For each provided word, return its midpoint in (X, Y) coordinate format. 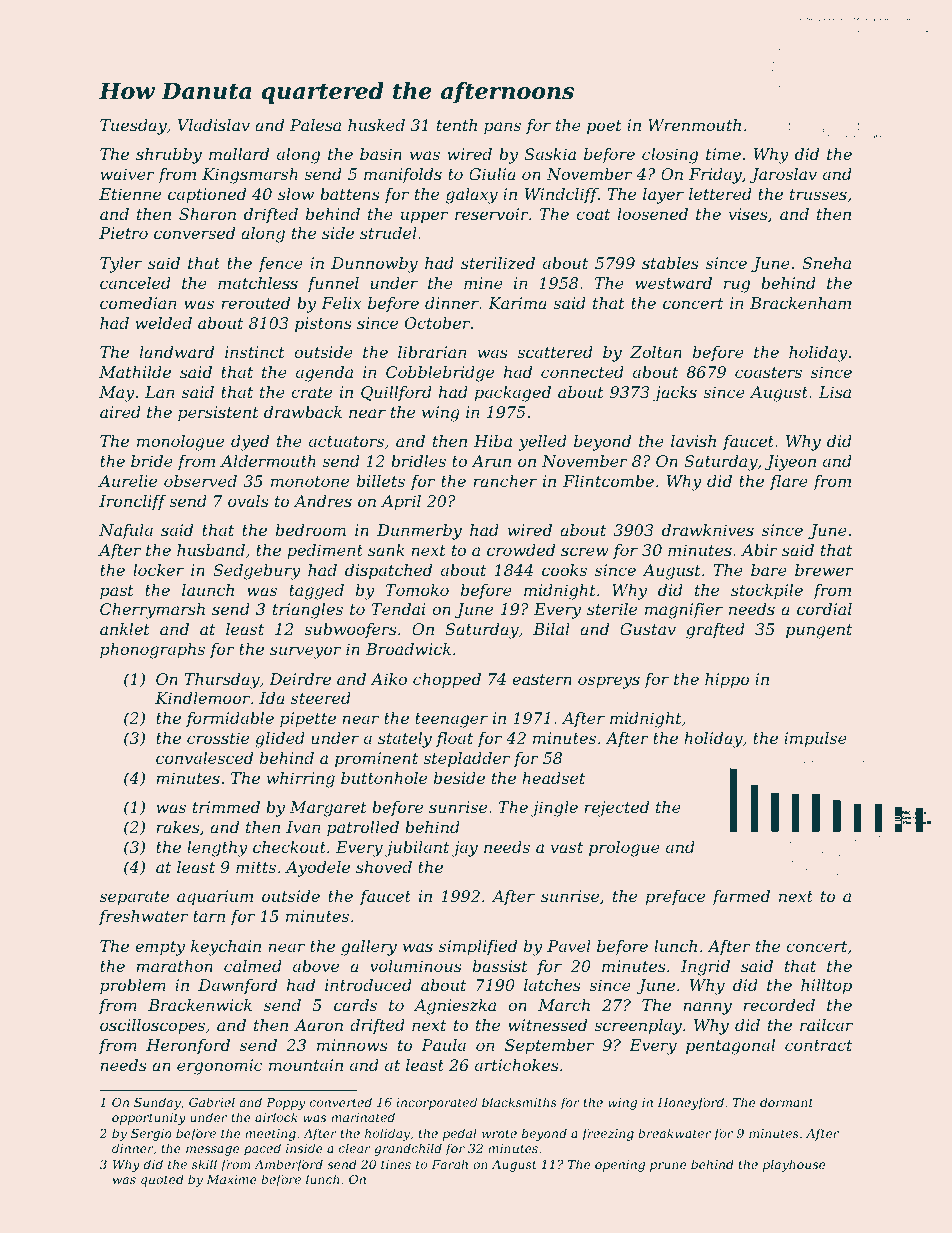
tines (396, 1164)
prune (668, 1167)
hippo (727, 681)
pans (502, 128)
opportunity (149, 1119)
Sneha (826, 263)
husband (211, 550)
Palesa (315, 125)
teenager (451, 720)
